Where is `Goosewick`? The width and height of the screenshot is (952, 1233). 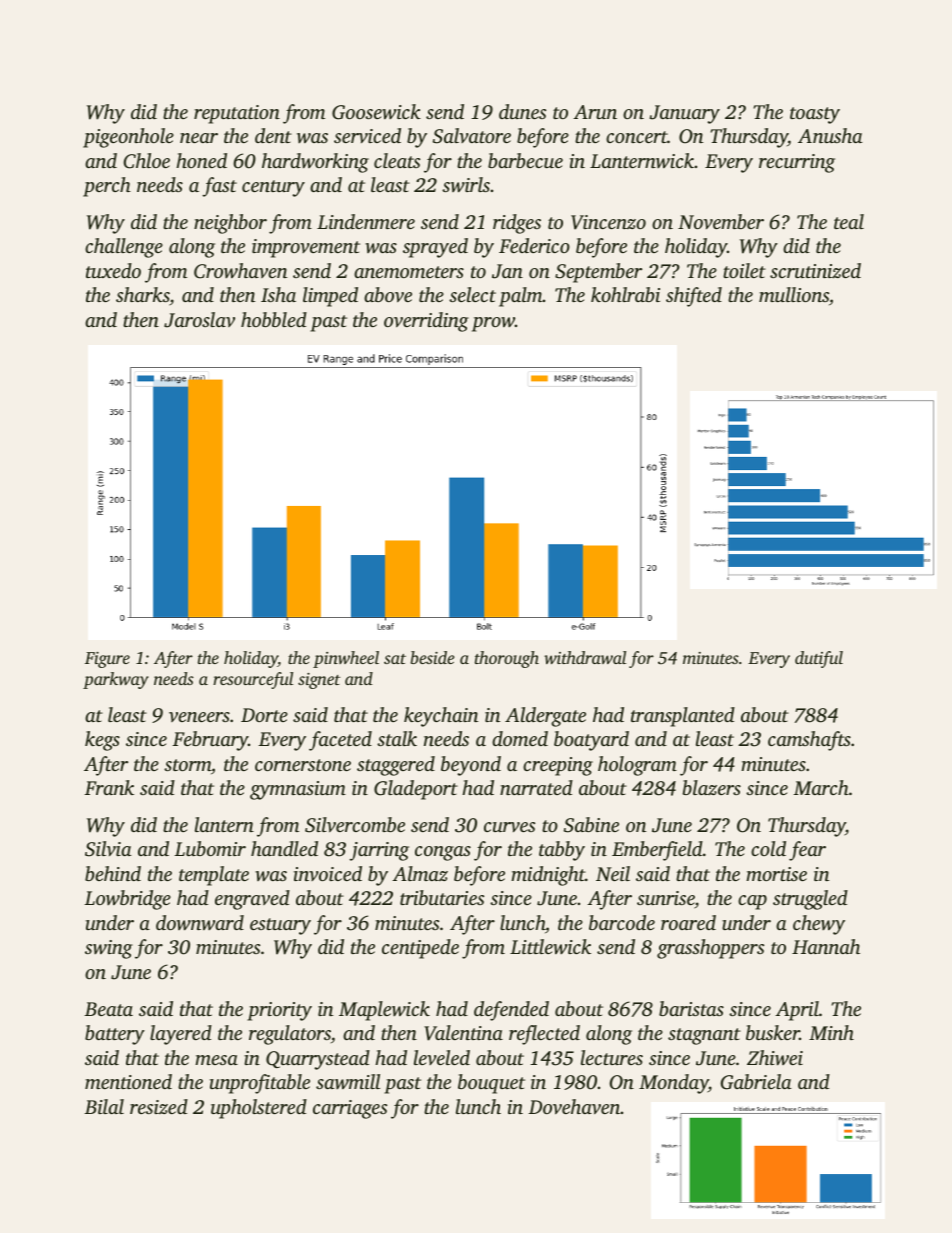 Goosewick is located at coordinates (376, 112).
